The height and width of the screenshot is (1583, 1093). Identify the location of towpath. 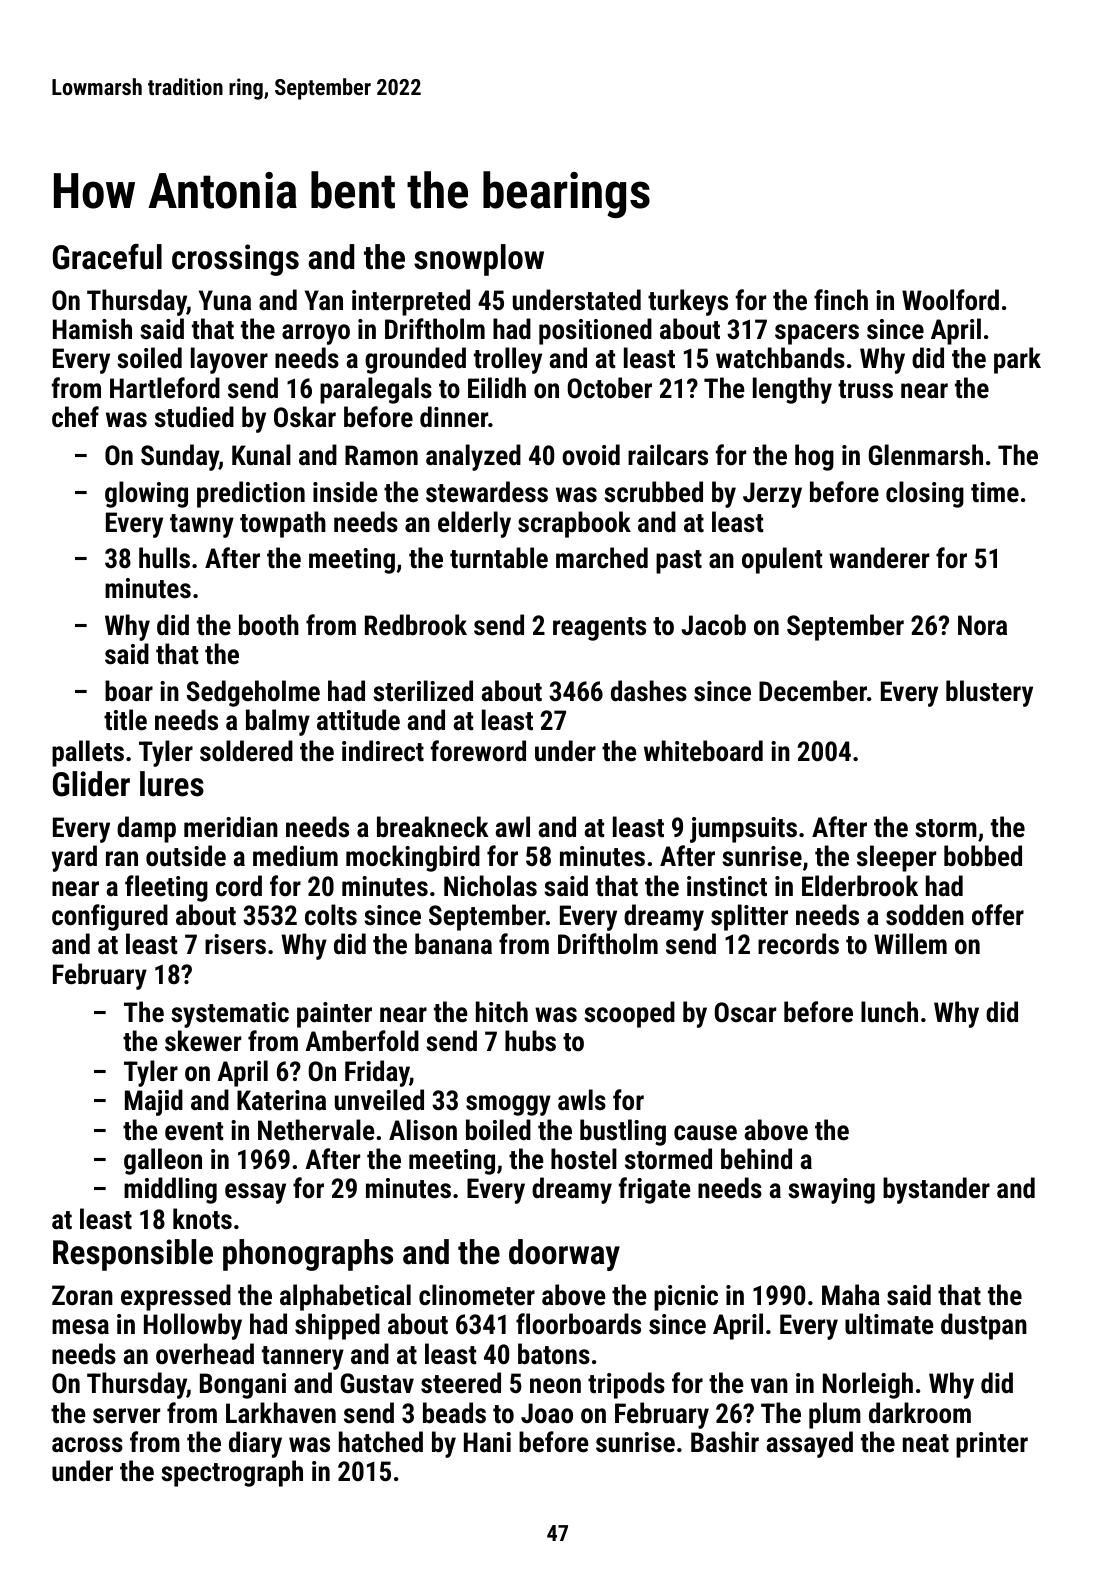
(283, 524).
